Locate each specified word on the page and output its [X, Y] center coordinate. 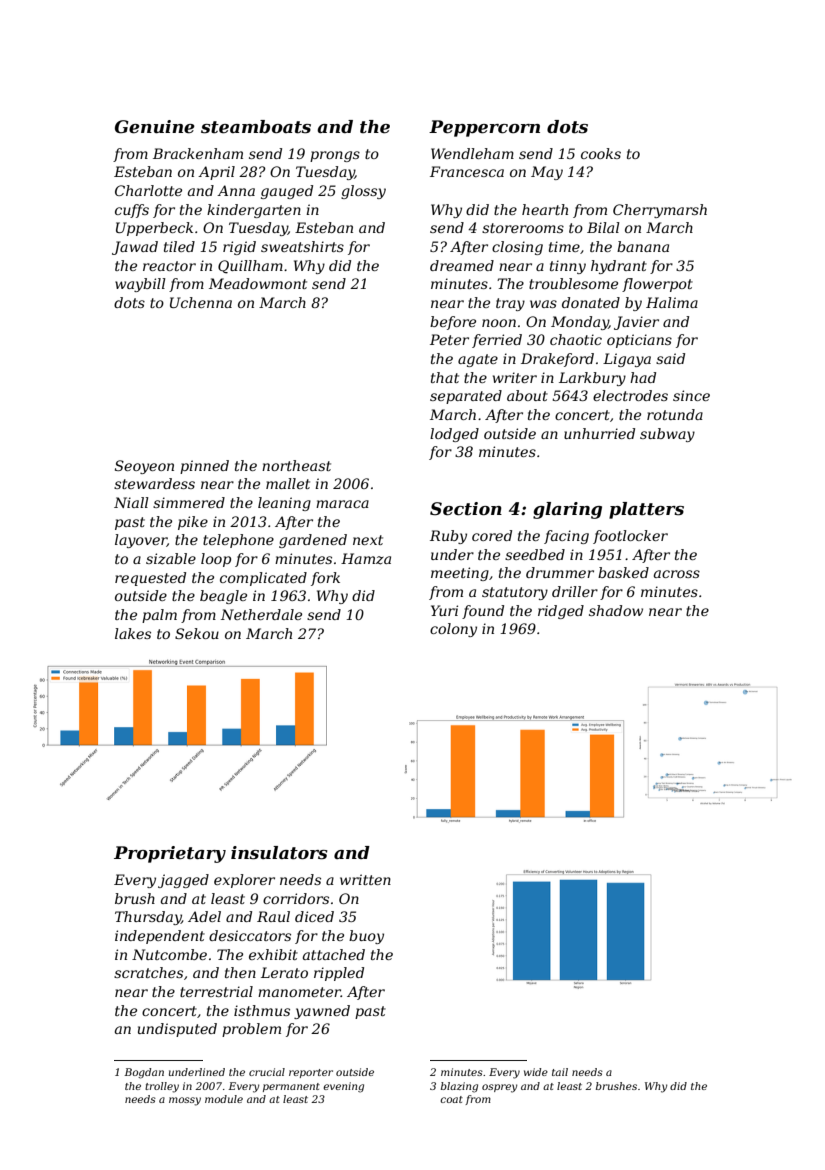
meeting [460, 574]
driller [575, 591]
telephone [238, 541]
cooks [601, 153]
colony [453, 630]
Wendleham [472, 153]
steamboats [256, 127]
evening [343, 1087]
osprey [499, 1088]
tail [560, 1072]
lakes [133, 633]
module [224, 1099]
